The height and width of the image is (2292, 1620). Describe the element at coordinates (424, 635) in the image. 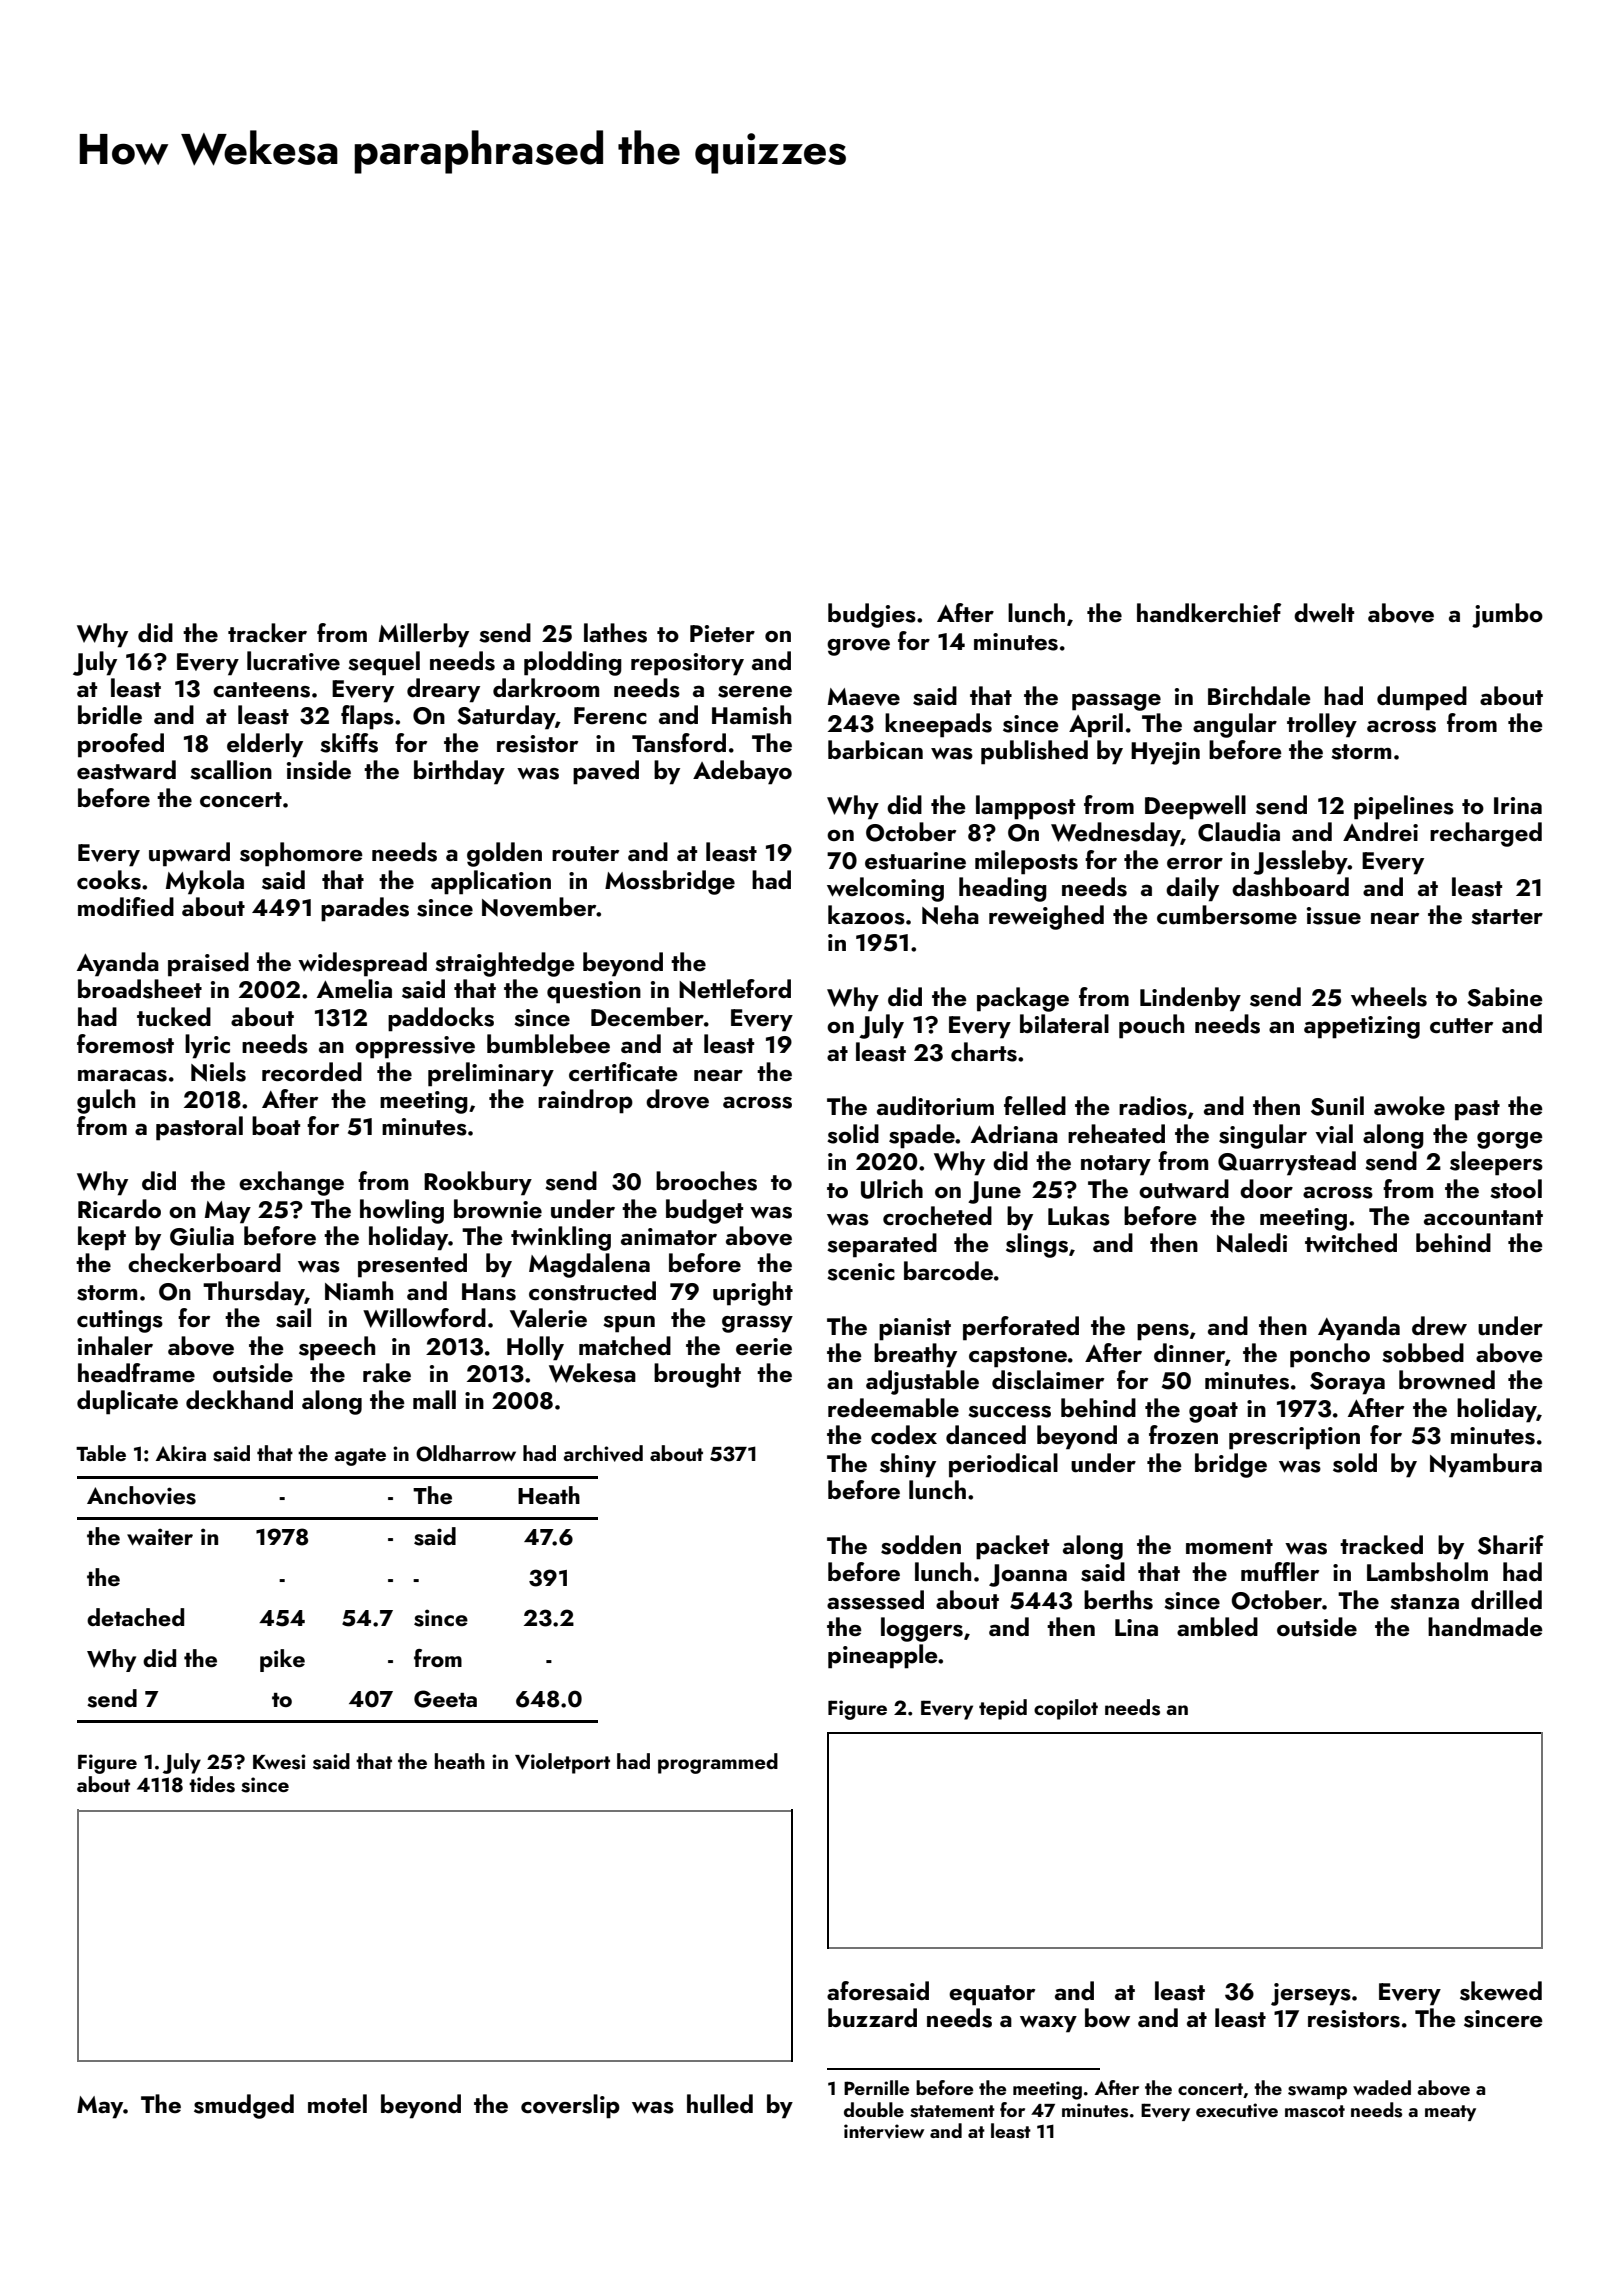

I see `Millerby` at that location.
